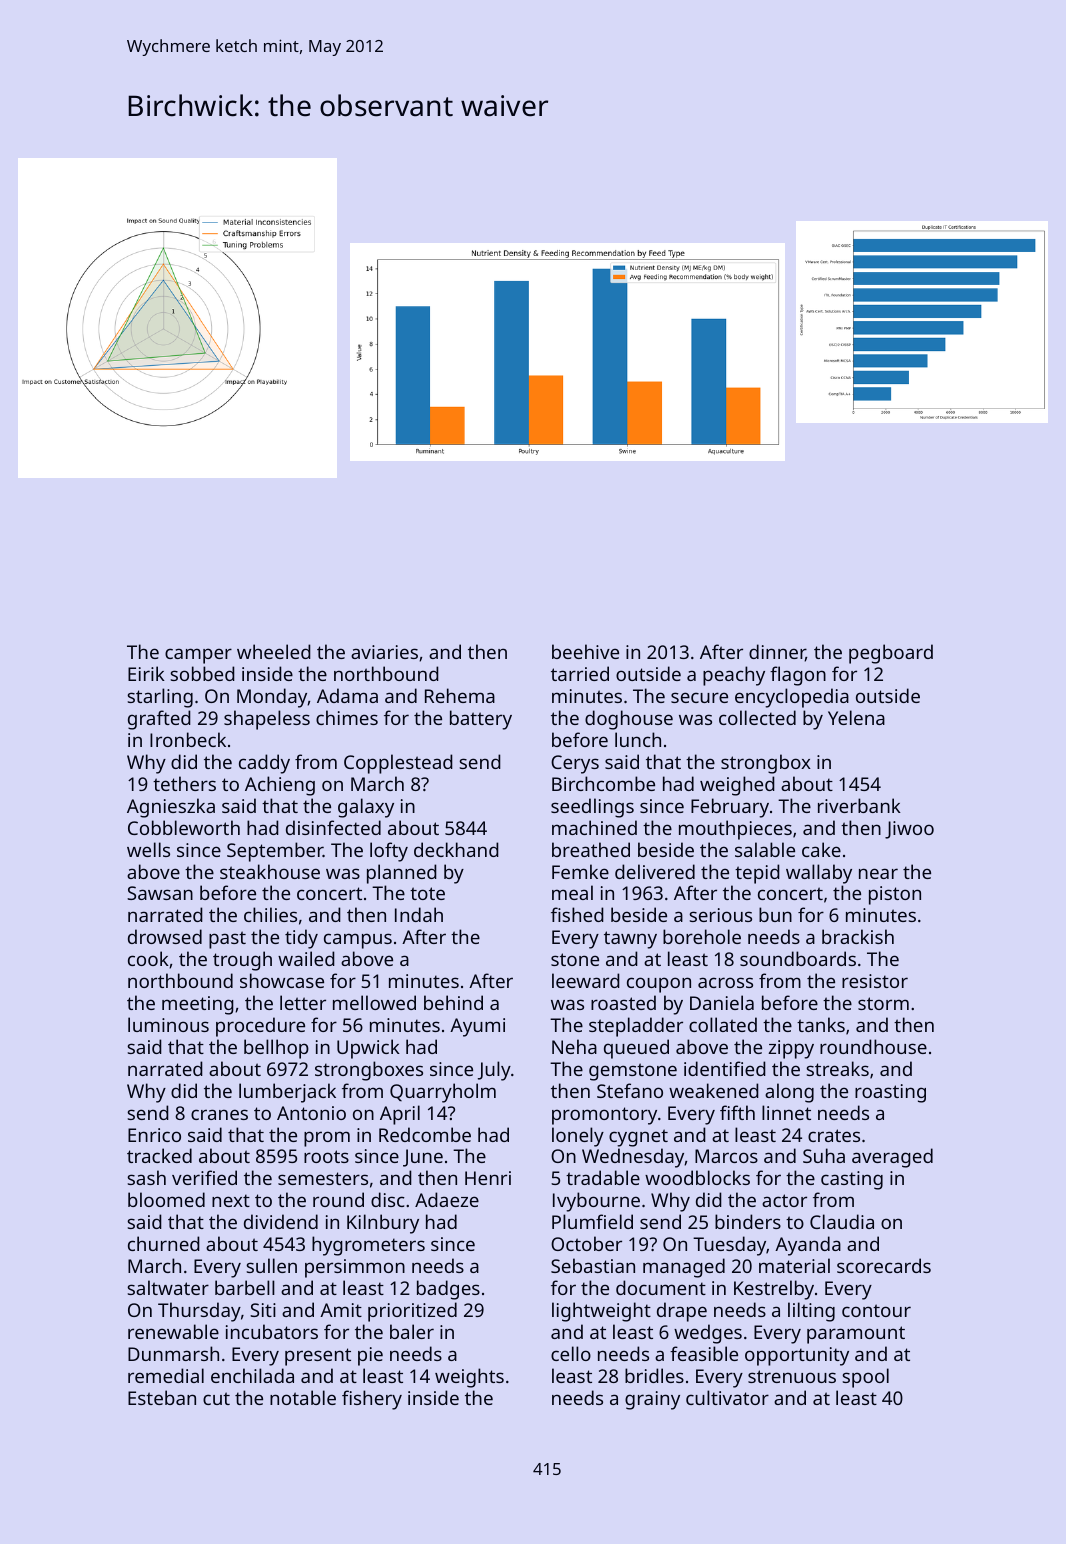 Image resolution: width=1066 pixels, height=1544 pixels. I want to click on machined, so click(594, 827).
